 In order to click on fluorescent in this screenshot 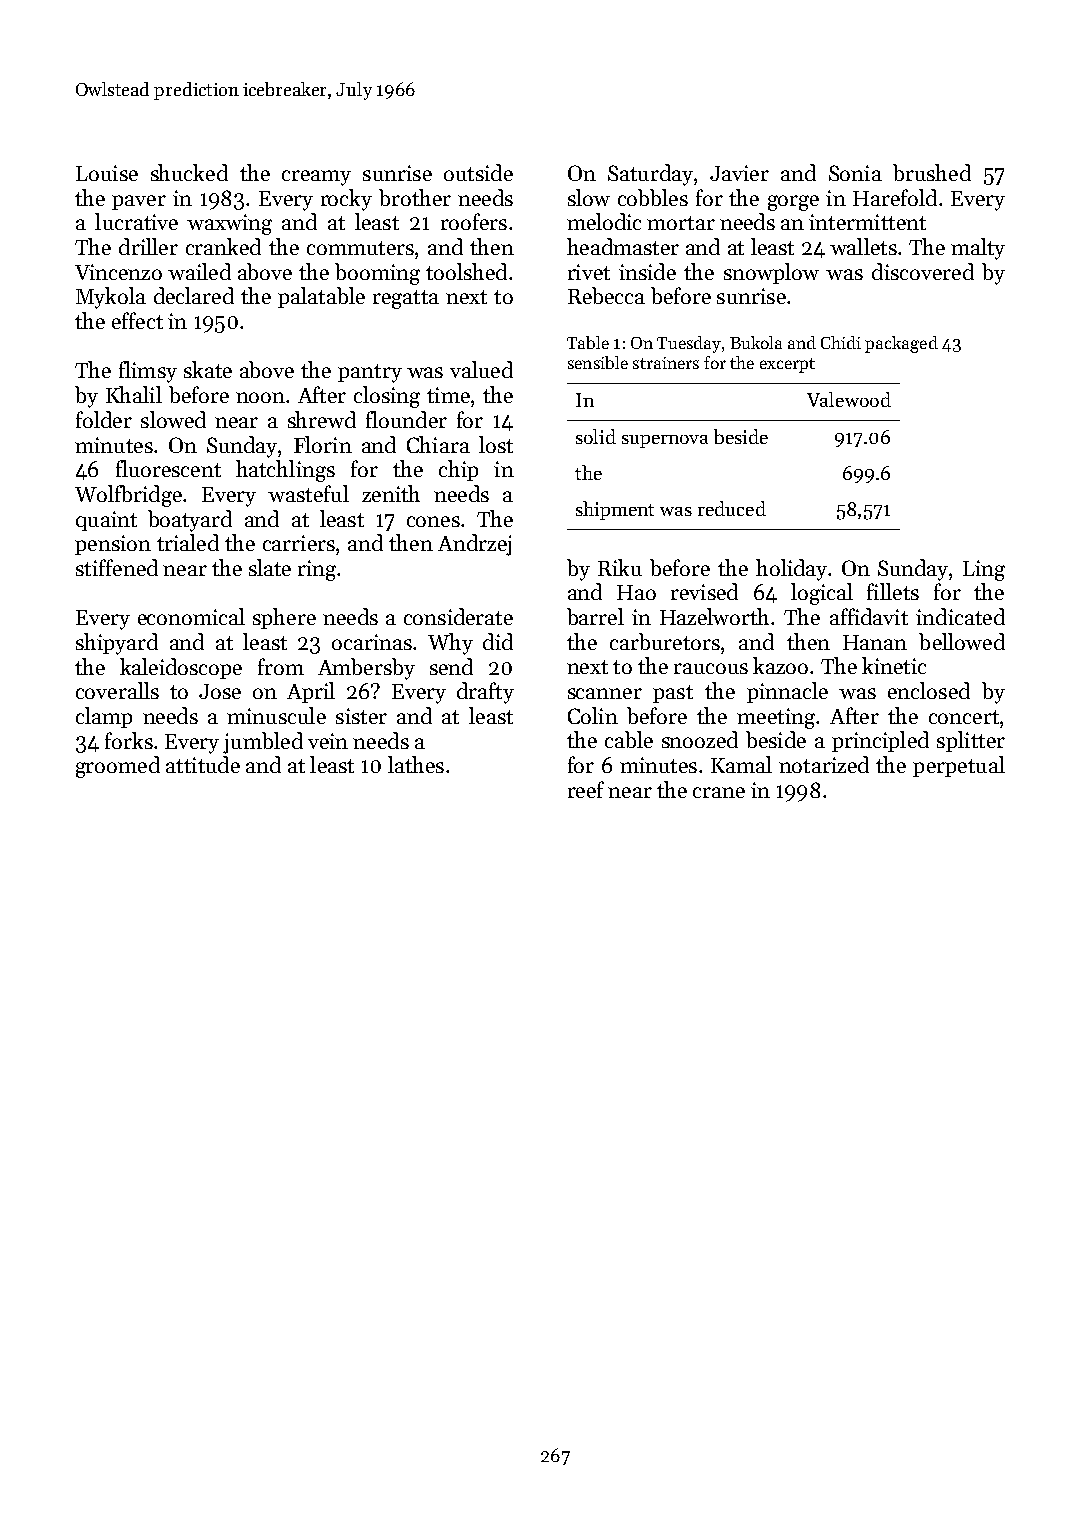, I will do `click(168, 468)`.
